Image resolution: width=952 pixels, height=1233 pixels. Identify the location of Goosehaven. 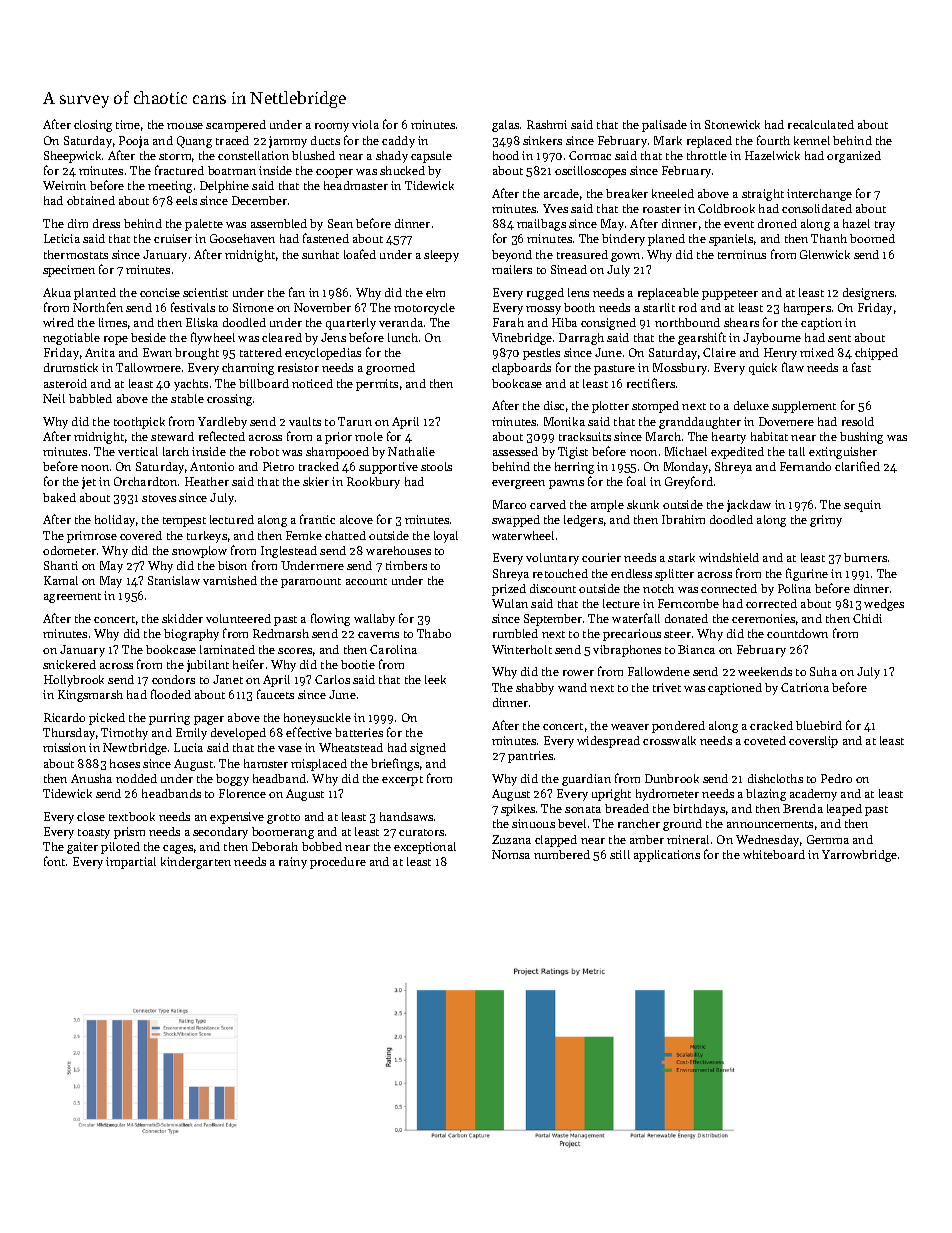
(242, 238).
